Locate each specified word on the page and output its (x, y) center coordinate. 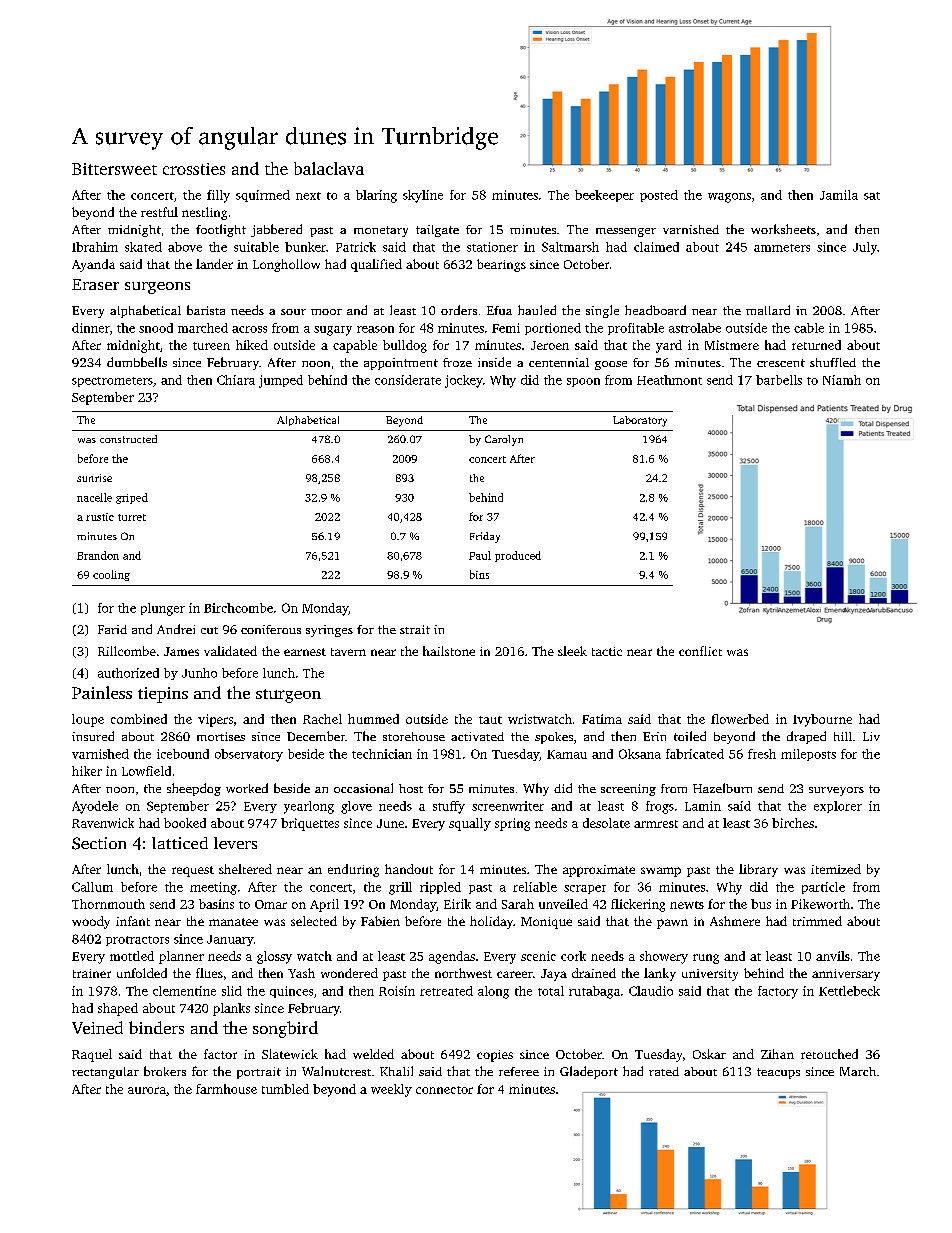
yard (669, 346)
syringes (329, 631)
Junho (199, 673)
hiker (87, 771)
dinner (91, 328)
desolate (606, 823)
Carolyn (504, 440)
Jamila (839, 195)
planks (231, 1009)
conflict (700, 651)
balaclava (329, 168)
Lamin (703, 806)
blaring (376, 196)
